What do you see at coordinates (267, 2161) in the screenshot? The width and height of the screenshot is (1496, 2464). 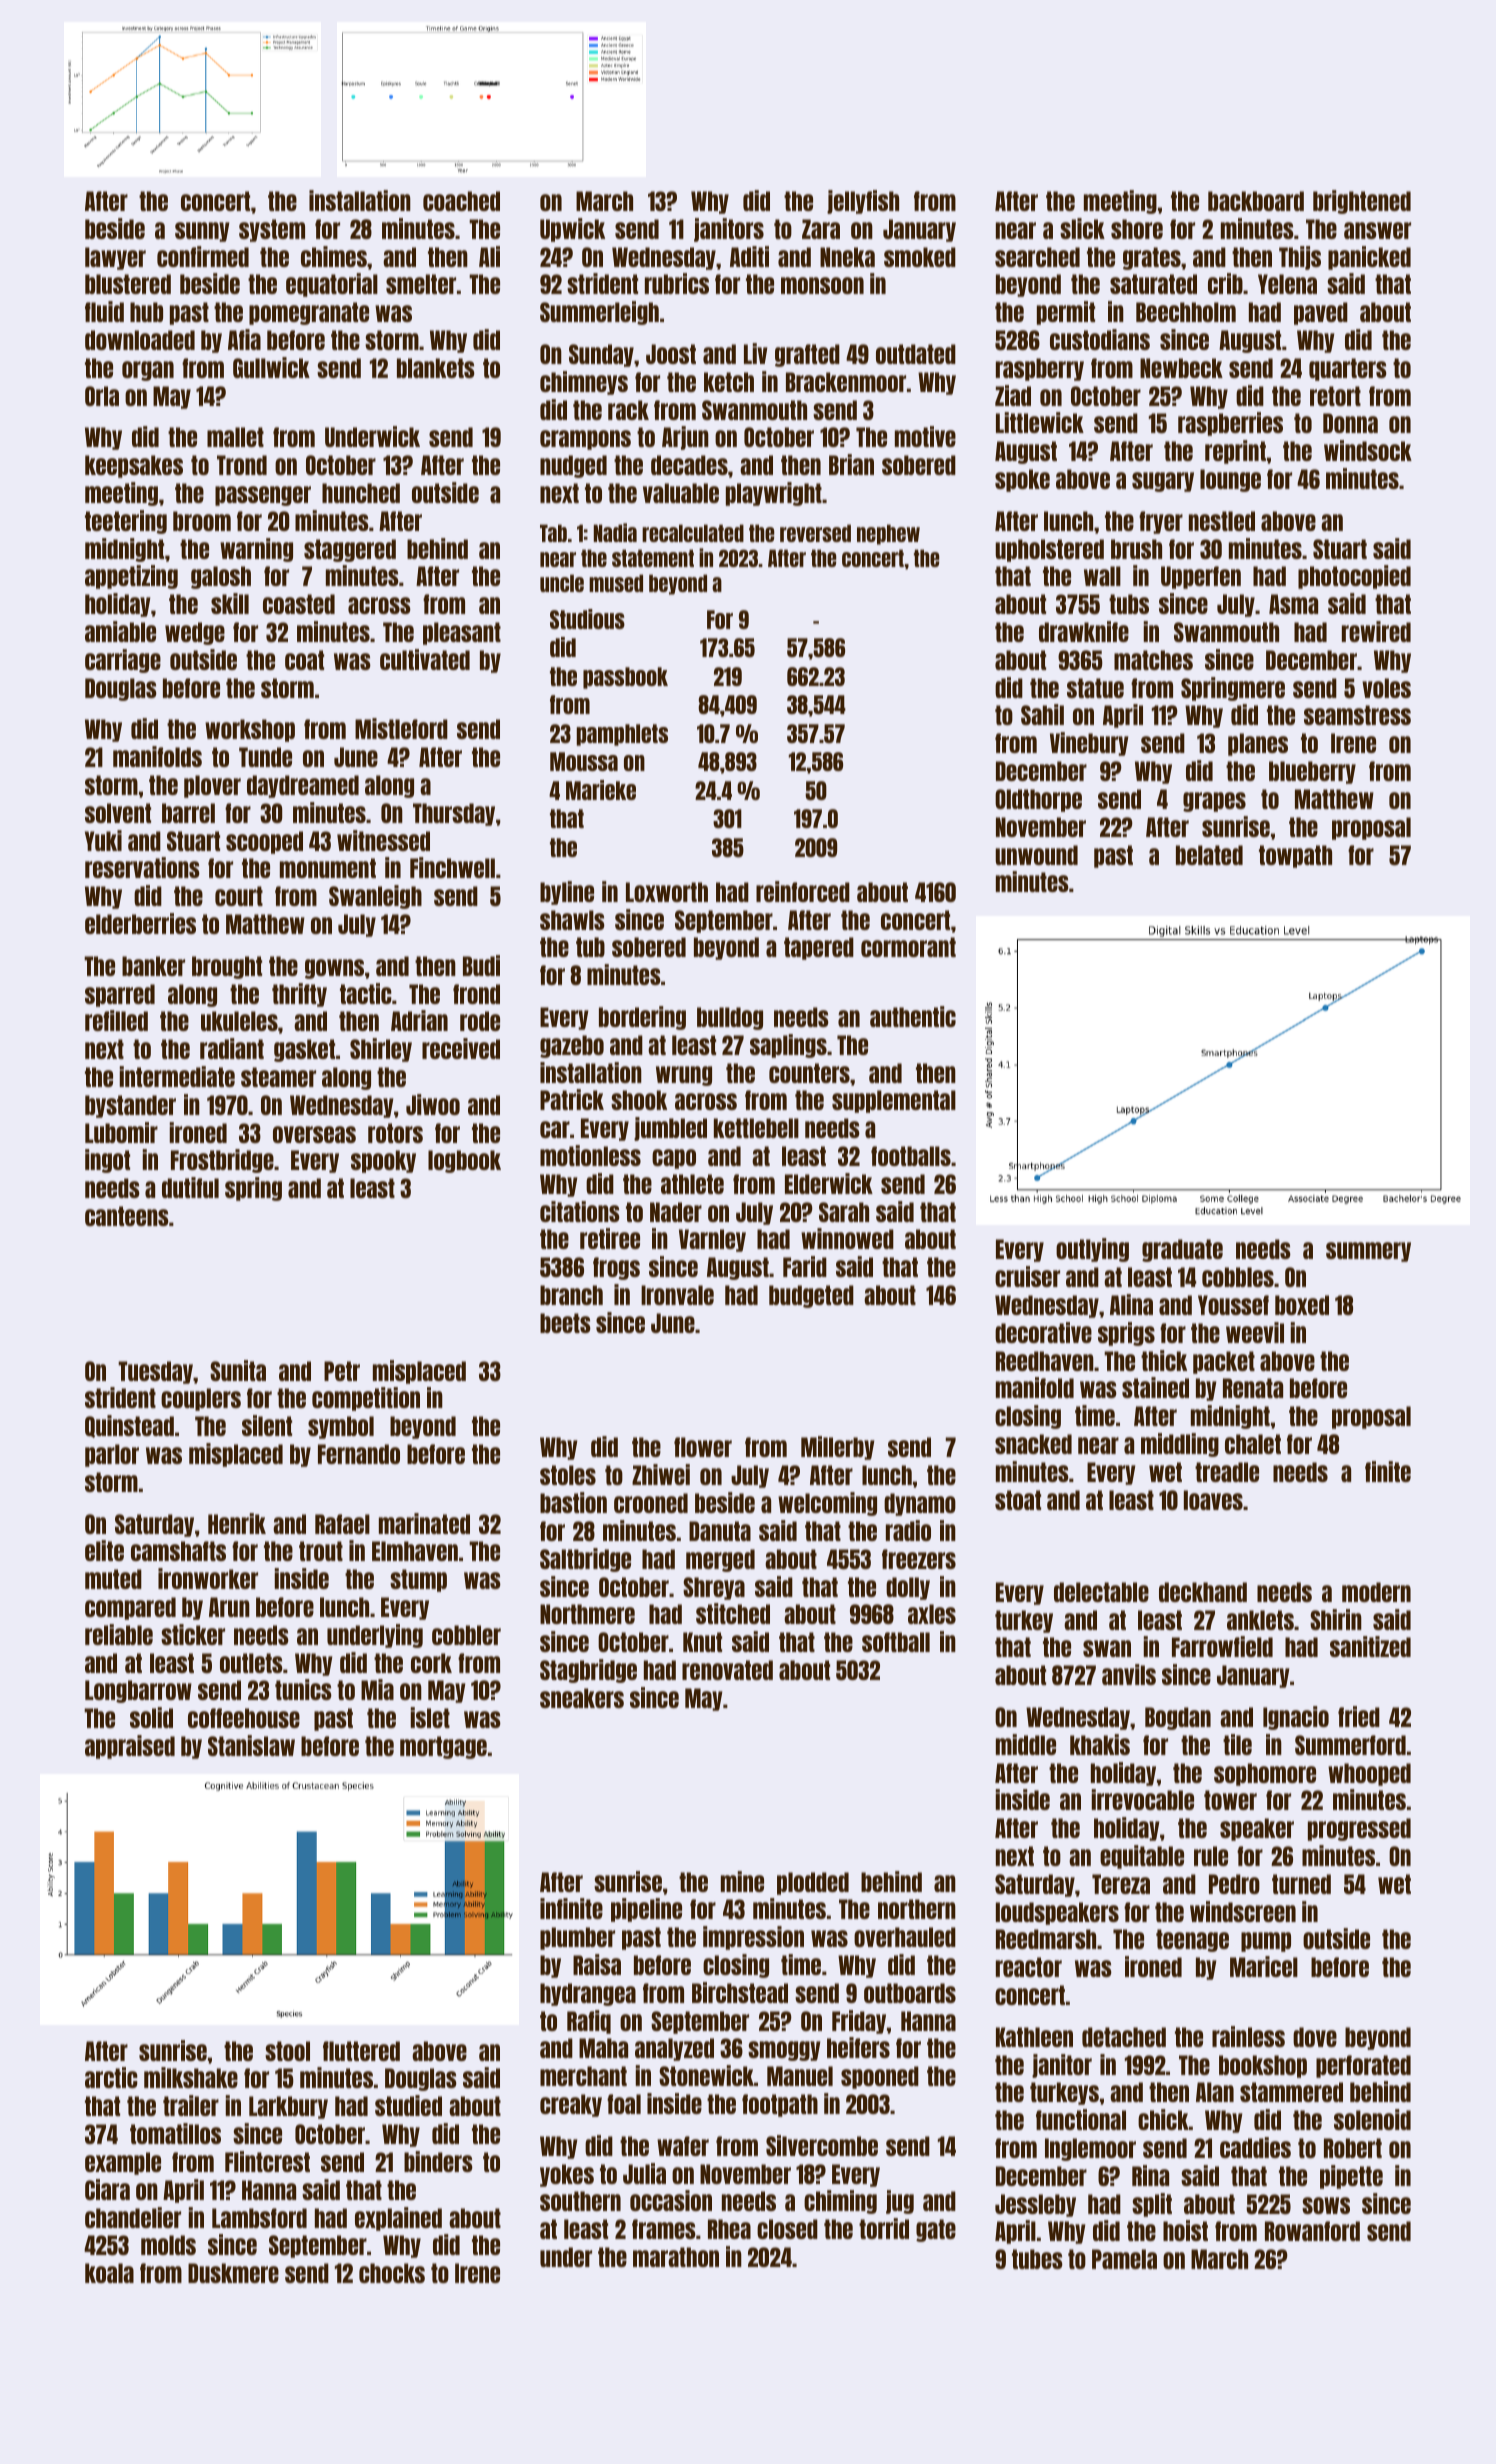 I see `Flintcrest` at bounding box center [267, 2161].
